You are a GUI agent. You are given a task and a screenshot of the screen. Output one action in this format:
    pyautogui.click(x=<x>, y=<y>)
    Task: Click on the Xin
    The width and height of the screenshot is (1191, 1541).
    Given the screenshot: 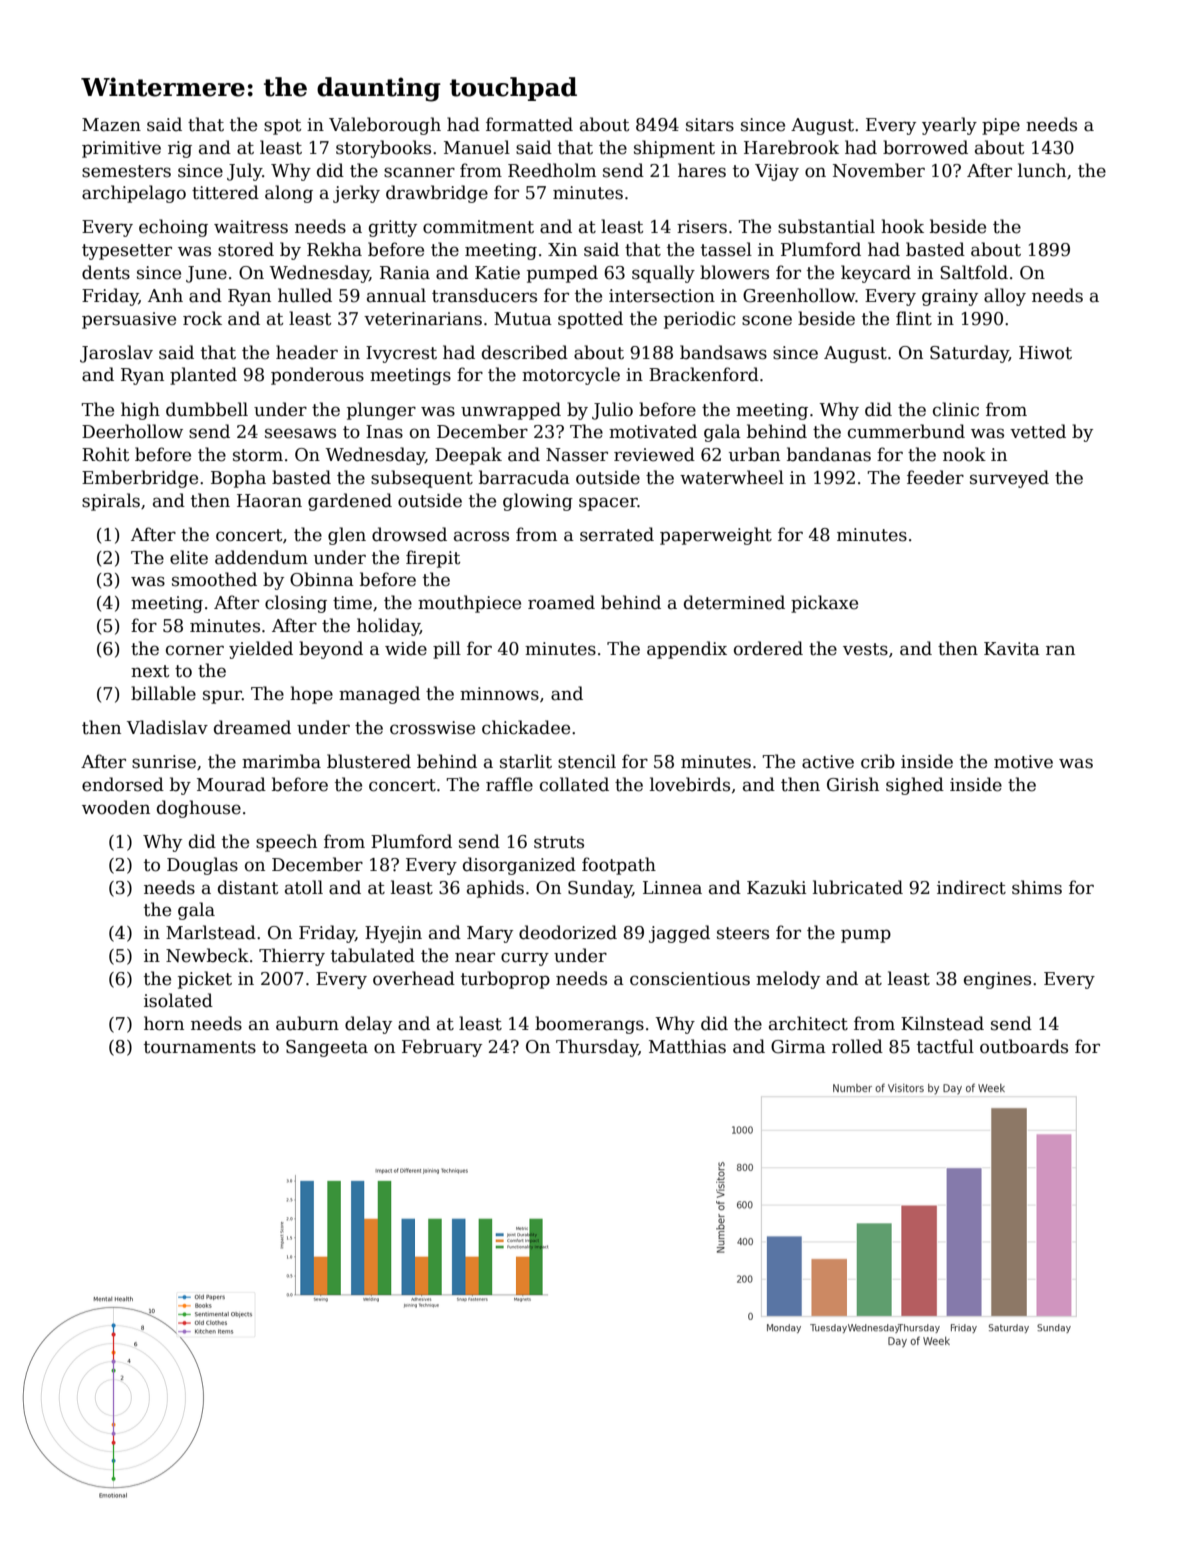 What is the action you would take?
    pyautogui.click(x=562, y=249)
